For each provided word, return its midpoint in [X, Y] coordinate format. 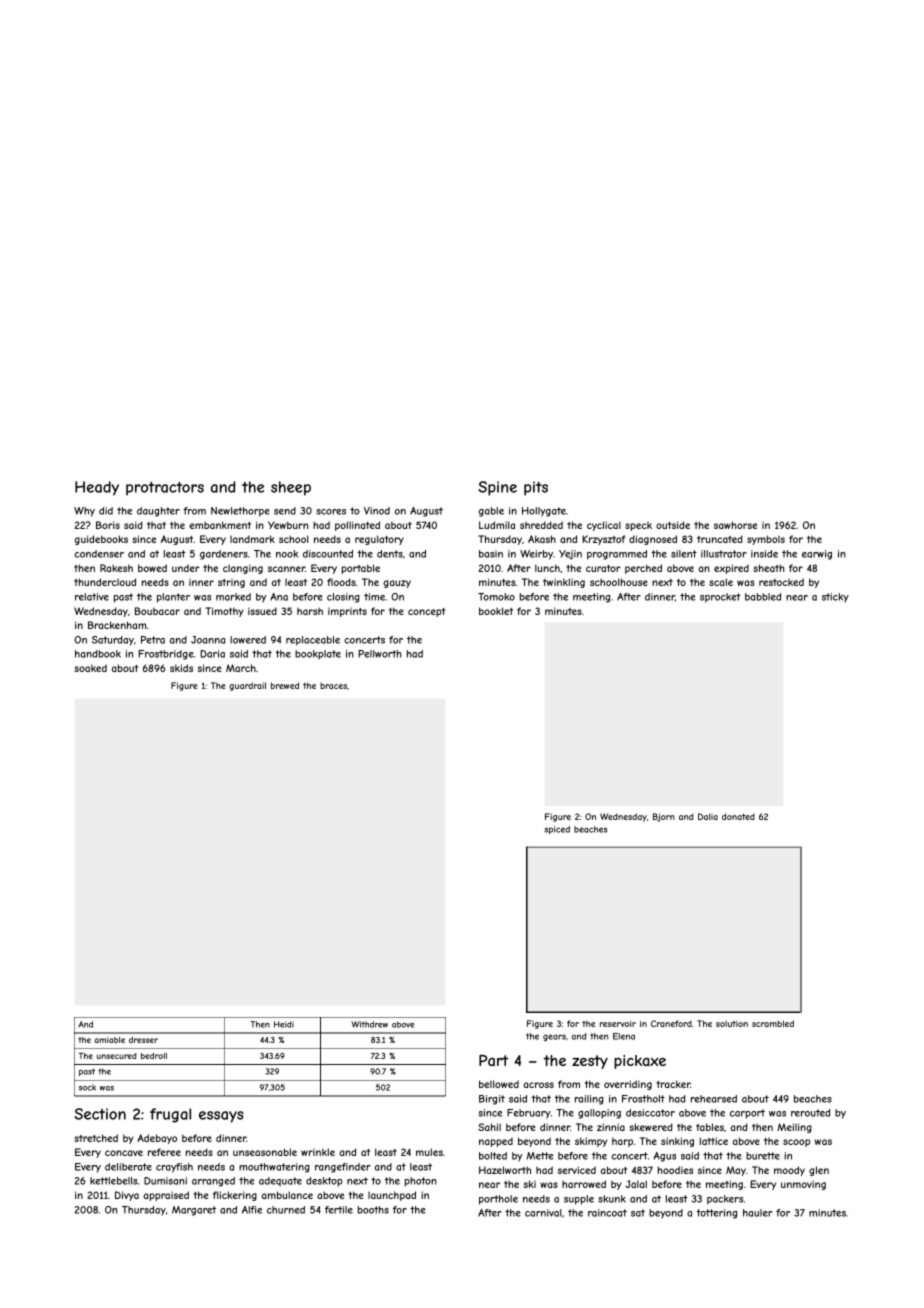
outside [673, 525]
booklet [496, 611]
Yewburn [288, 525]
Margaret [194, 1211]
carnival [543, 1213]
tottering [716, 1214]
